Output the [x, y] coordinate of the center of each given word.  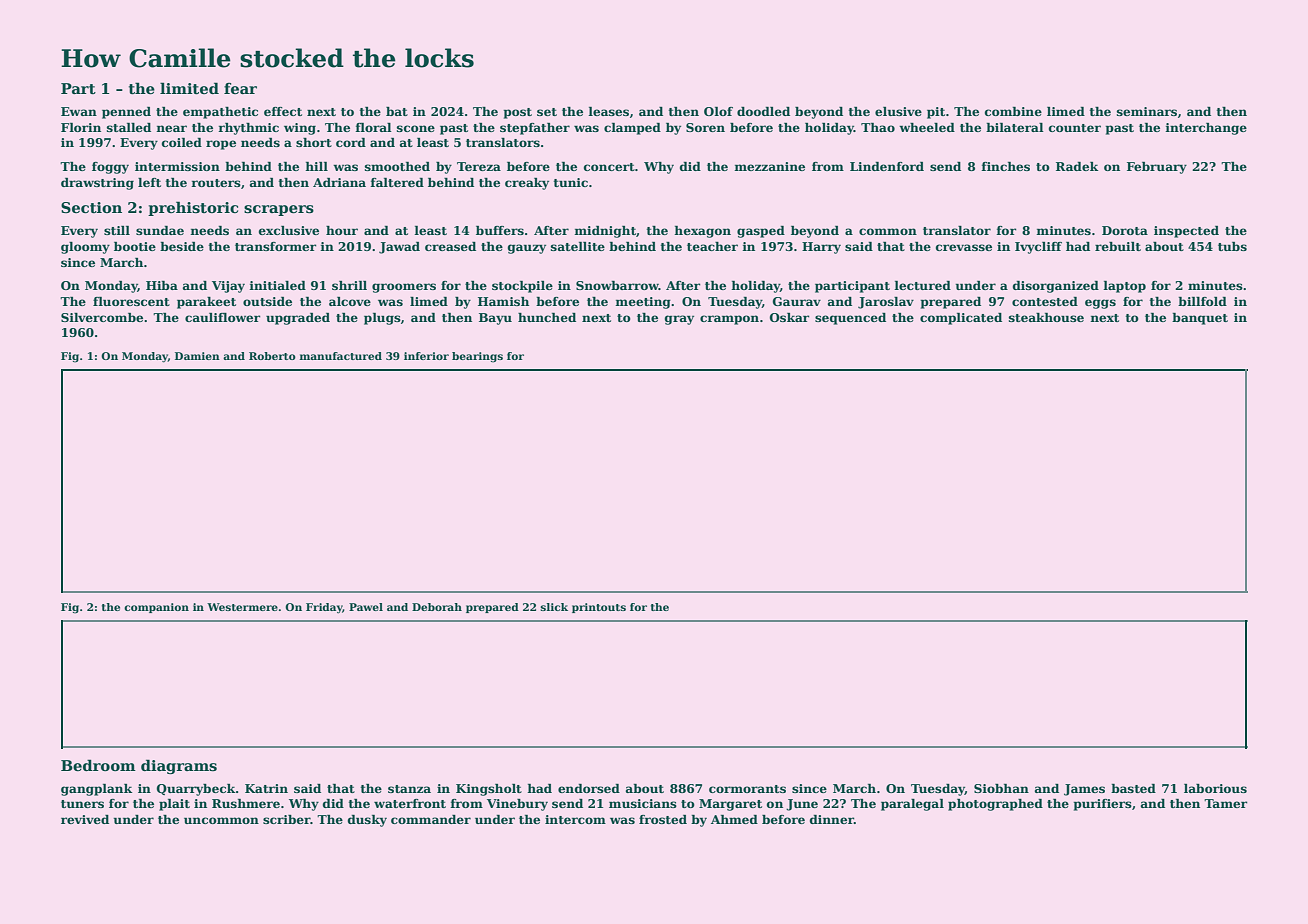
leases [608, 111]
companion [156, 608]
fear [240, 88]
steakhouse [1046, 317]
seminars [1147, 111]
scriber [287, 819]
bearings [477, 357]
